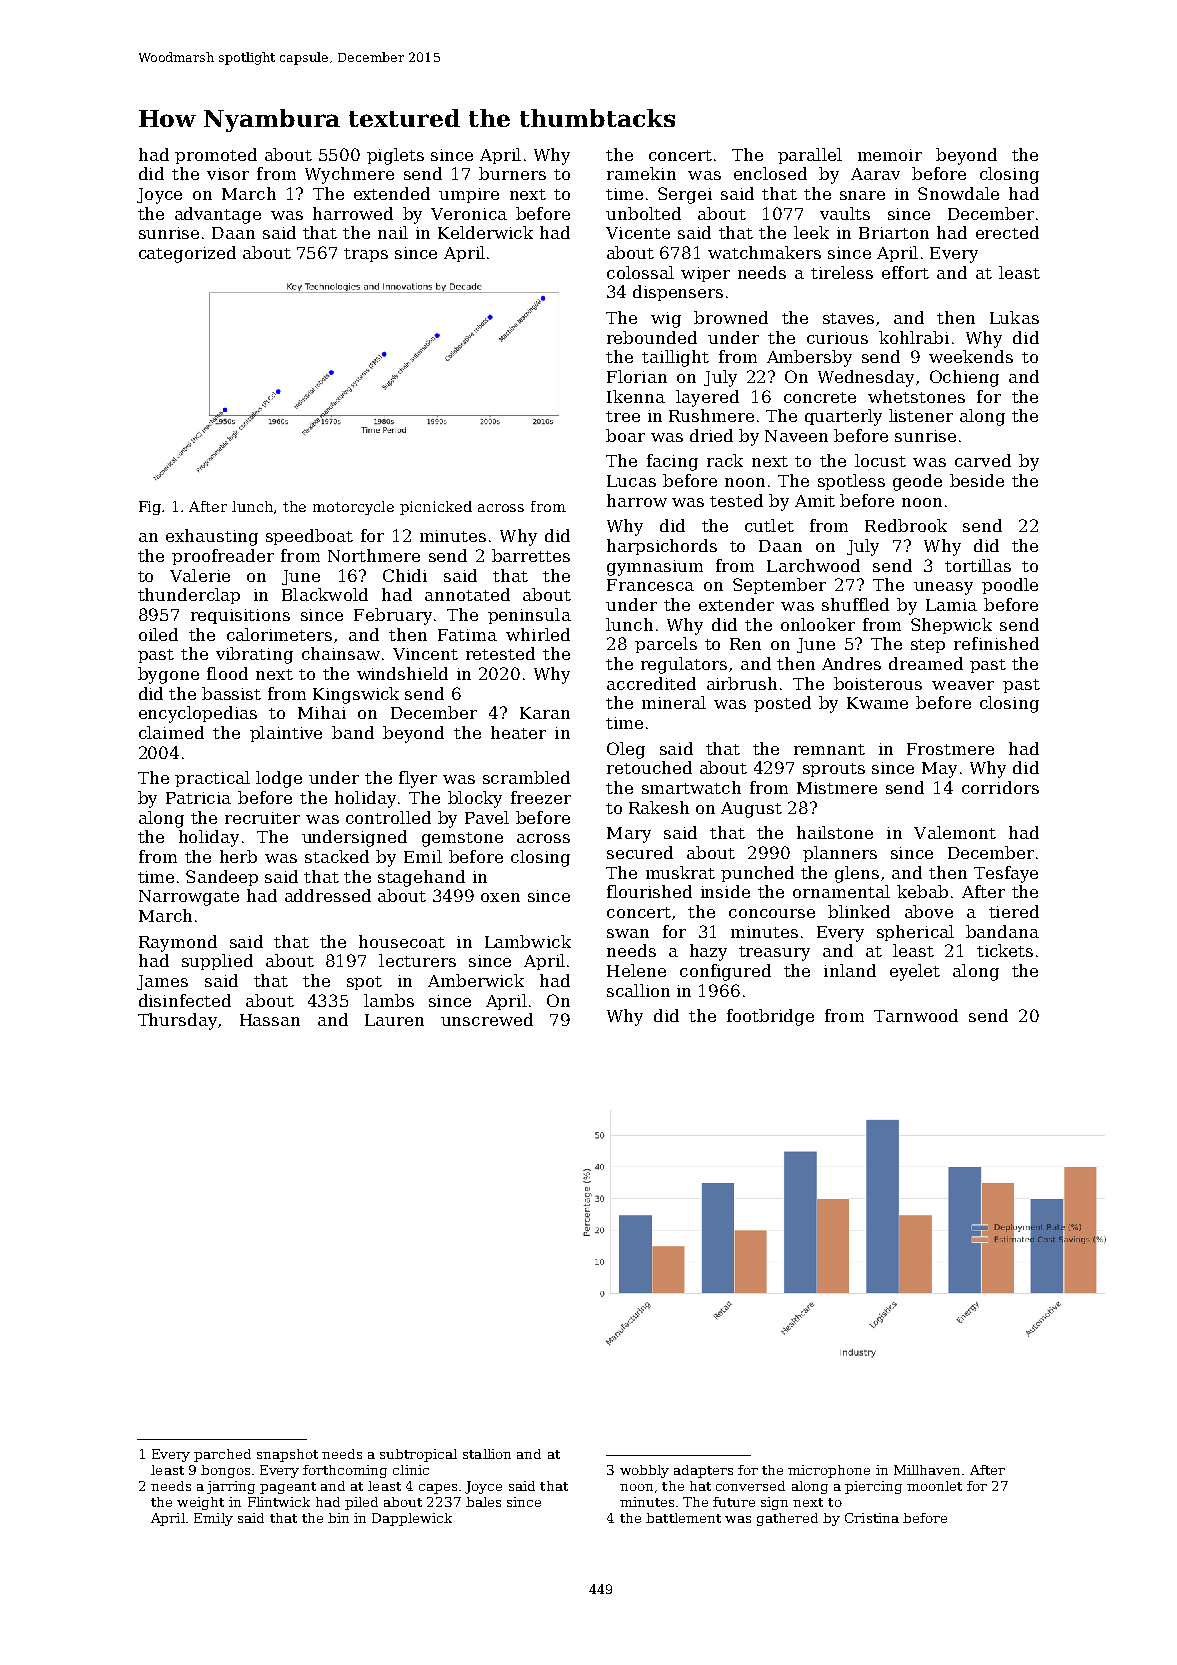  What do you see at coordinates (529, 616) in the screenshot?
I see `peninsula` at bounding box center [529, 616].
